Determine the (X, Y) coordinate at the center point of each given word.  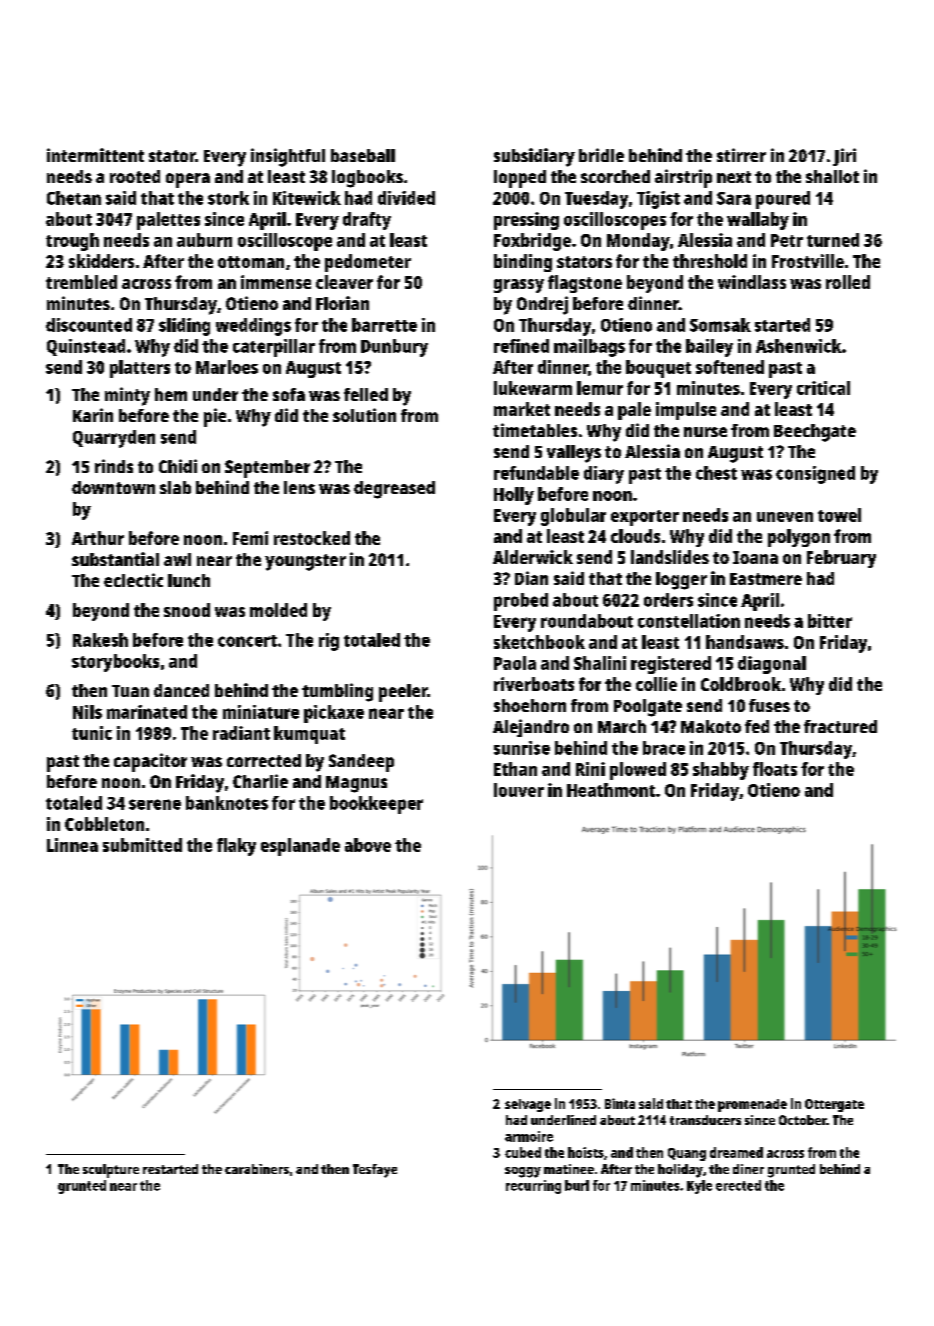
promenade (752, 1105)
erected (738, 1185)
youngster (305, 562)
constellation (689, 621)
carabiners (257, 1169)
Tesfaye (375, 1171)
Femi (250, 538)
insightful (288, 157)
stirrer (741, 155)
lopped (520, 179)
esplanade (300, 847)
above (368, 845)
